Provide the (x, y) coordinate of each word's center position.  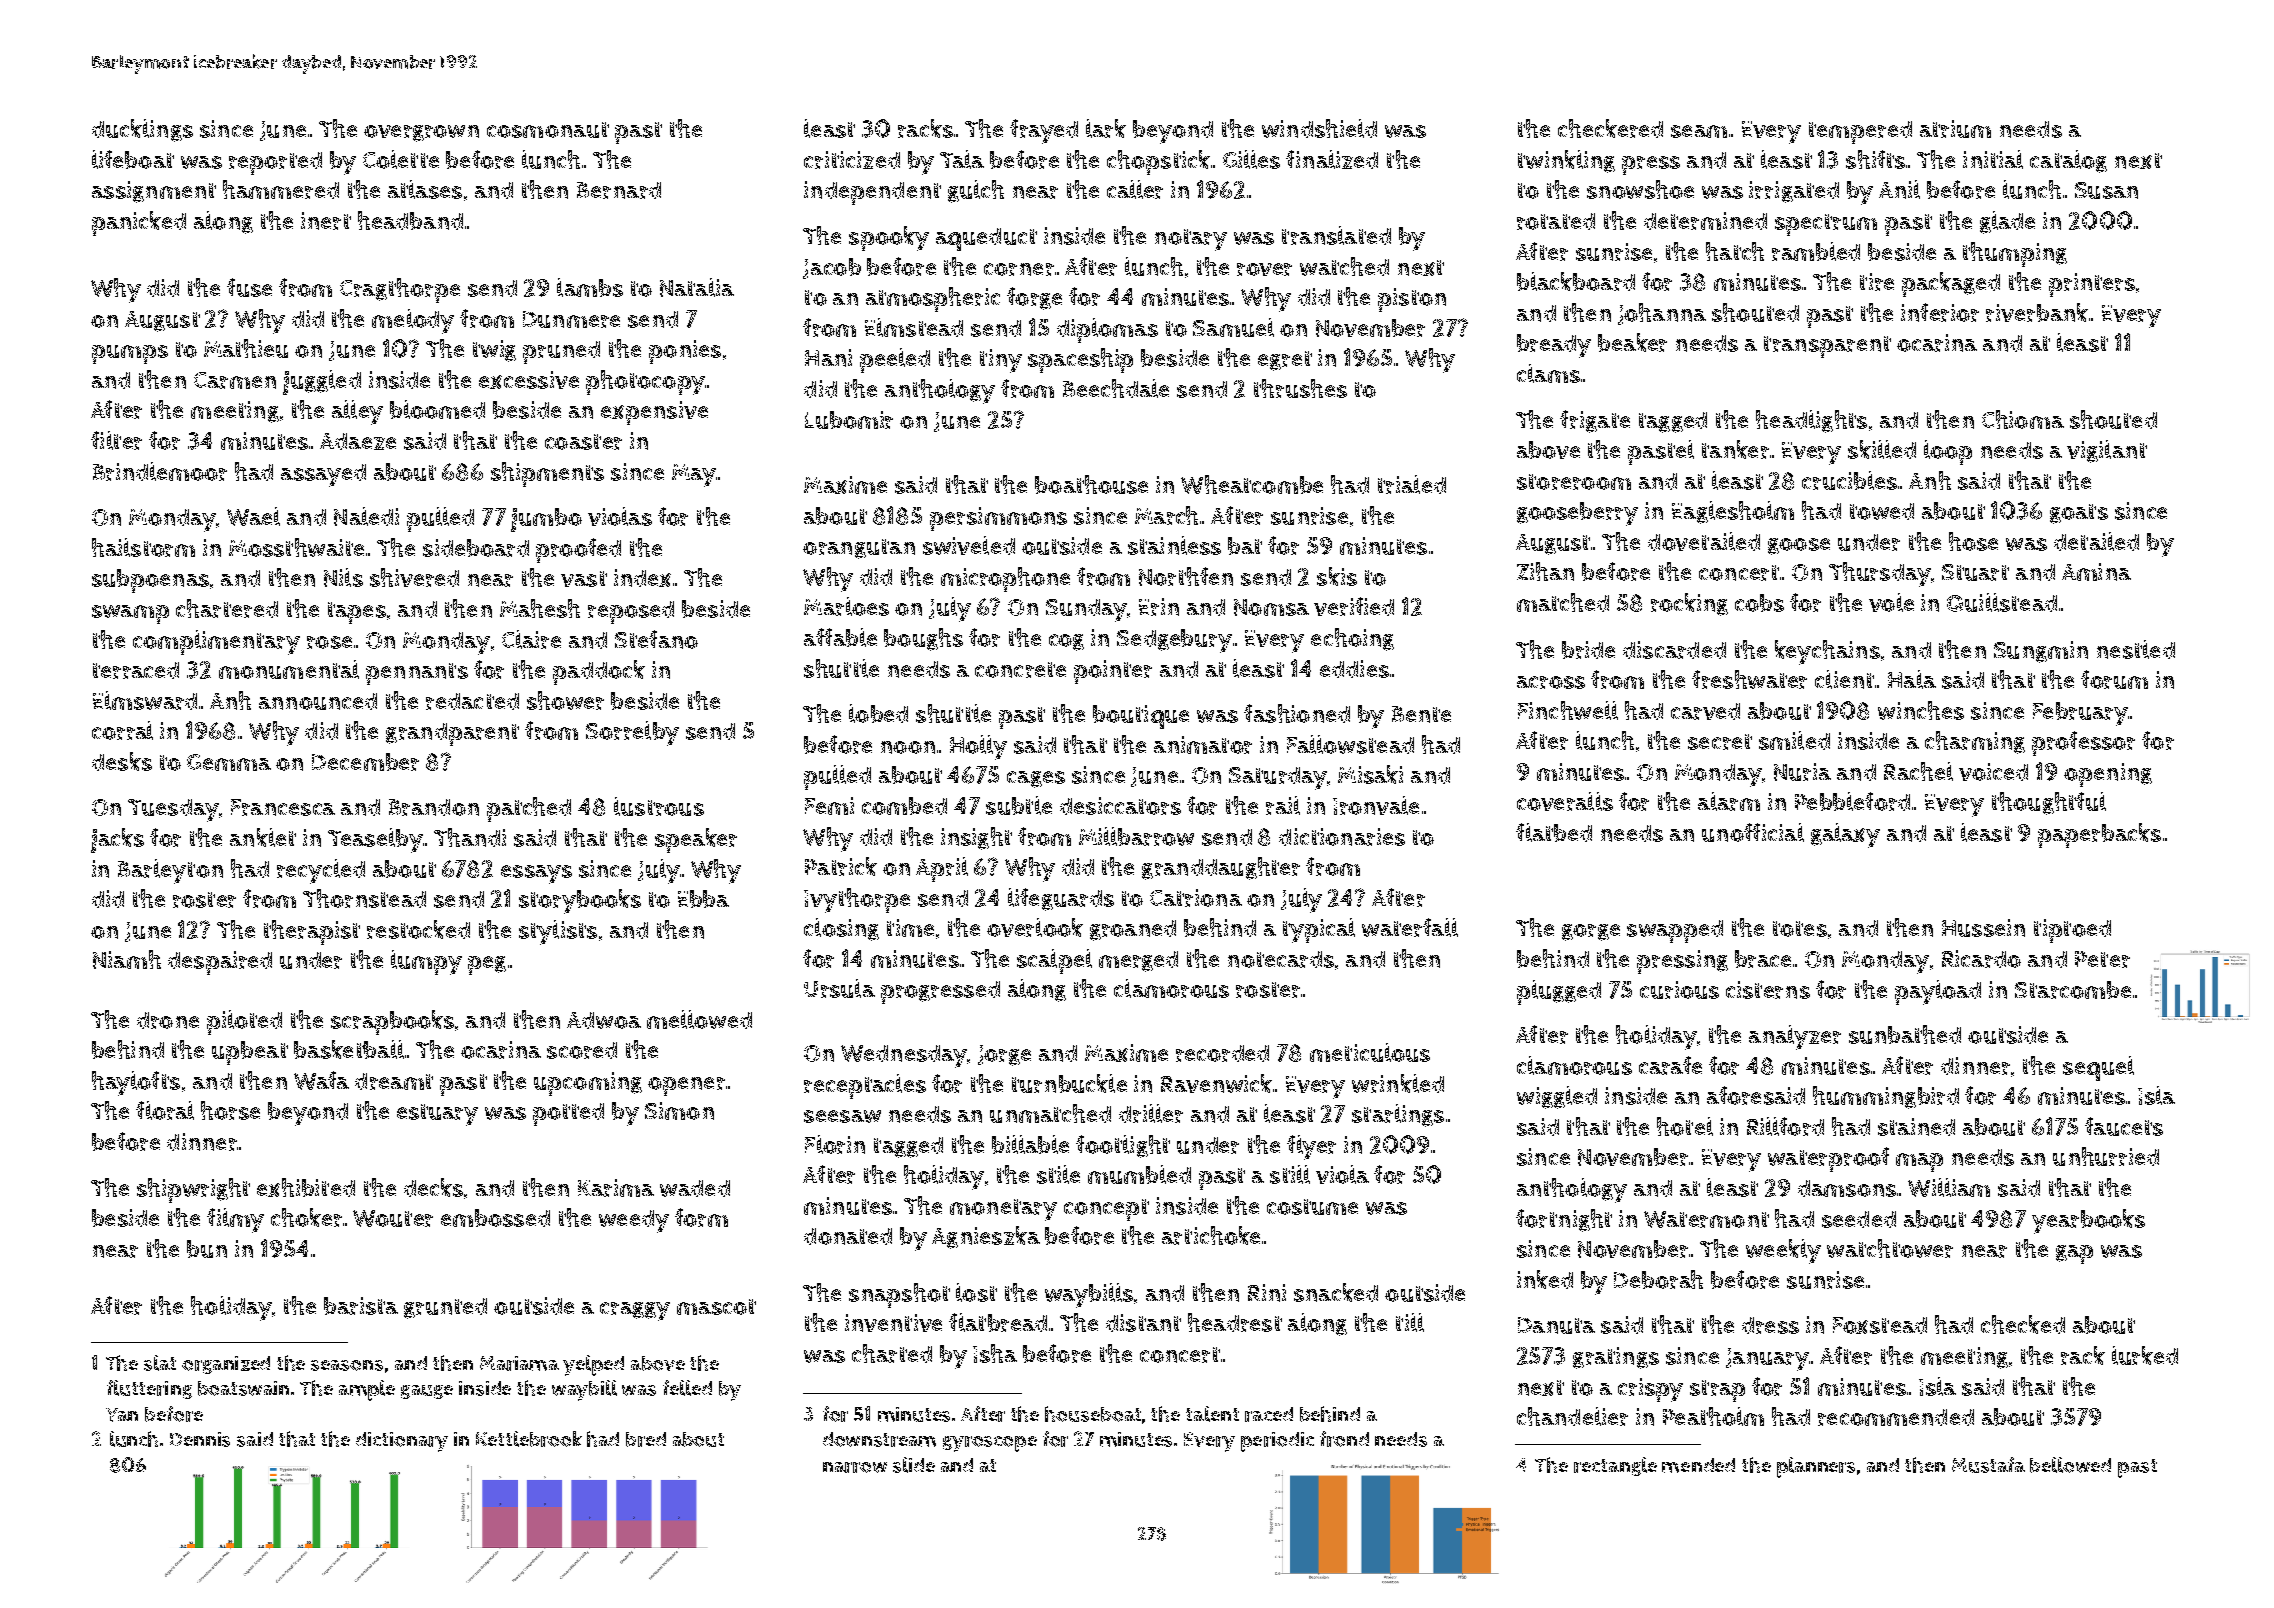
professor (2083, 743)
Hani (828, 358)
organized (226, 1365)
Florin (835, 1144)
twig (494, 351)
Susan (2106, 190)
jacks (117, 840)
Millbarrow (1136, 836)
